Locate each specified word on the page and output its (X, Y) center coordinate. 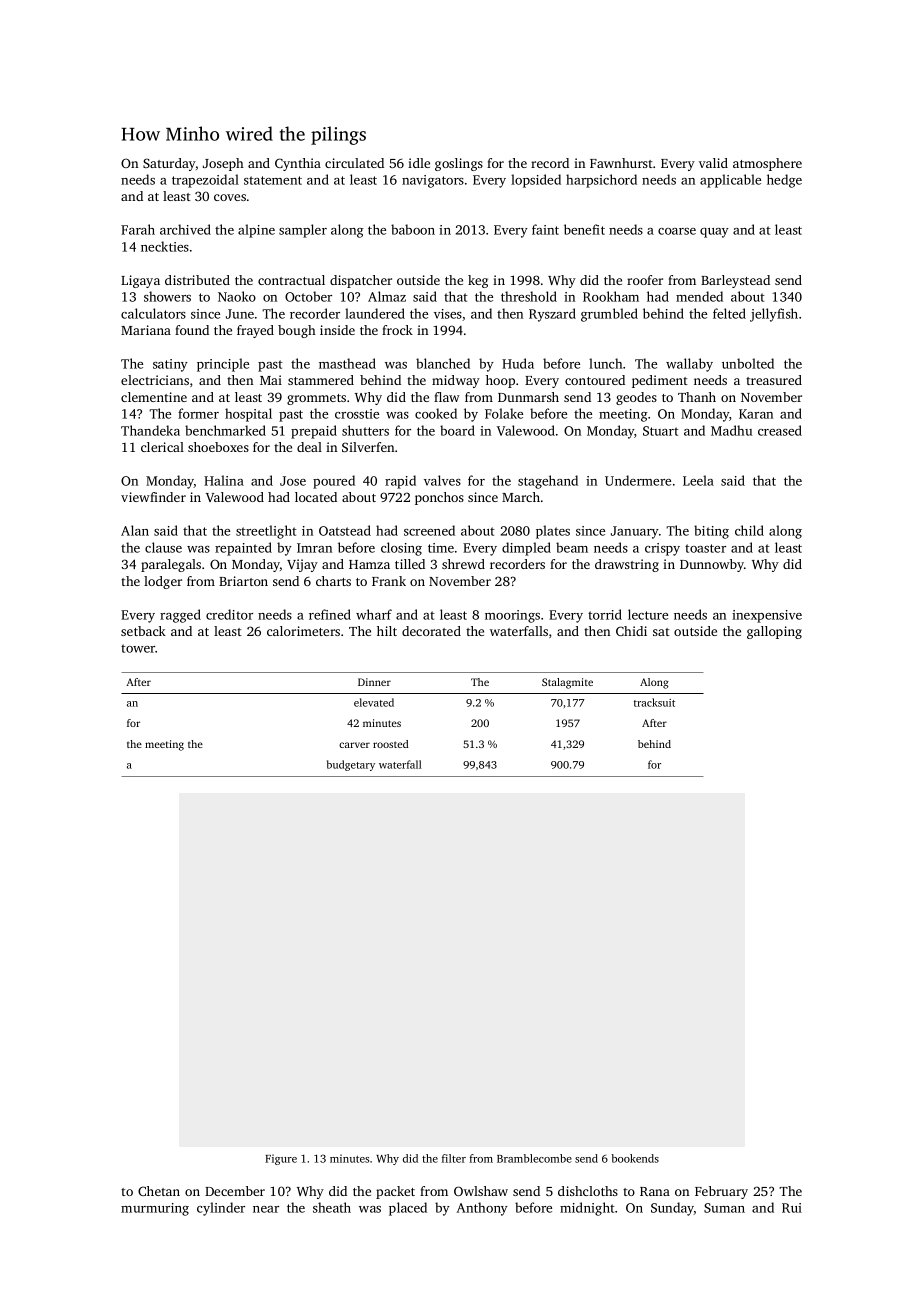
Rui (792, 1208)
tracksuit (654, 702)
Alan (135, 530)
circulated (354, 163)
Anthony (482, 1209)
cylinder (221, 1209)
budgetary (351, 765)
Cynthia (298, 164)
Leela (698, 480)
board (457, 430)
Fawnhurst (621, 163)
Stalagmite (567, 683)
